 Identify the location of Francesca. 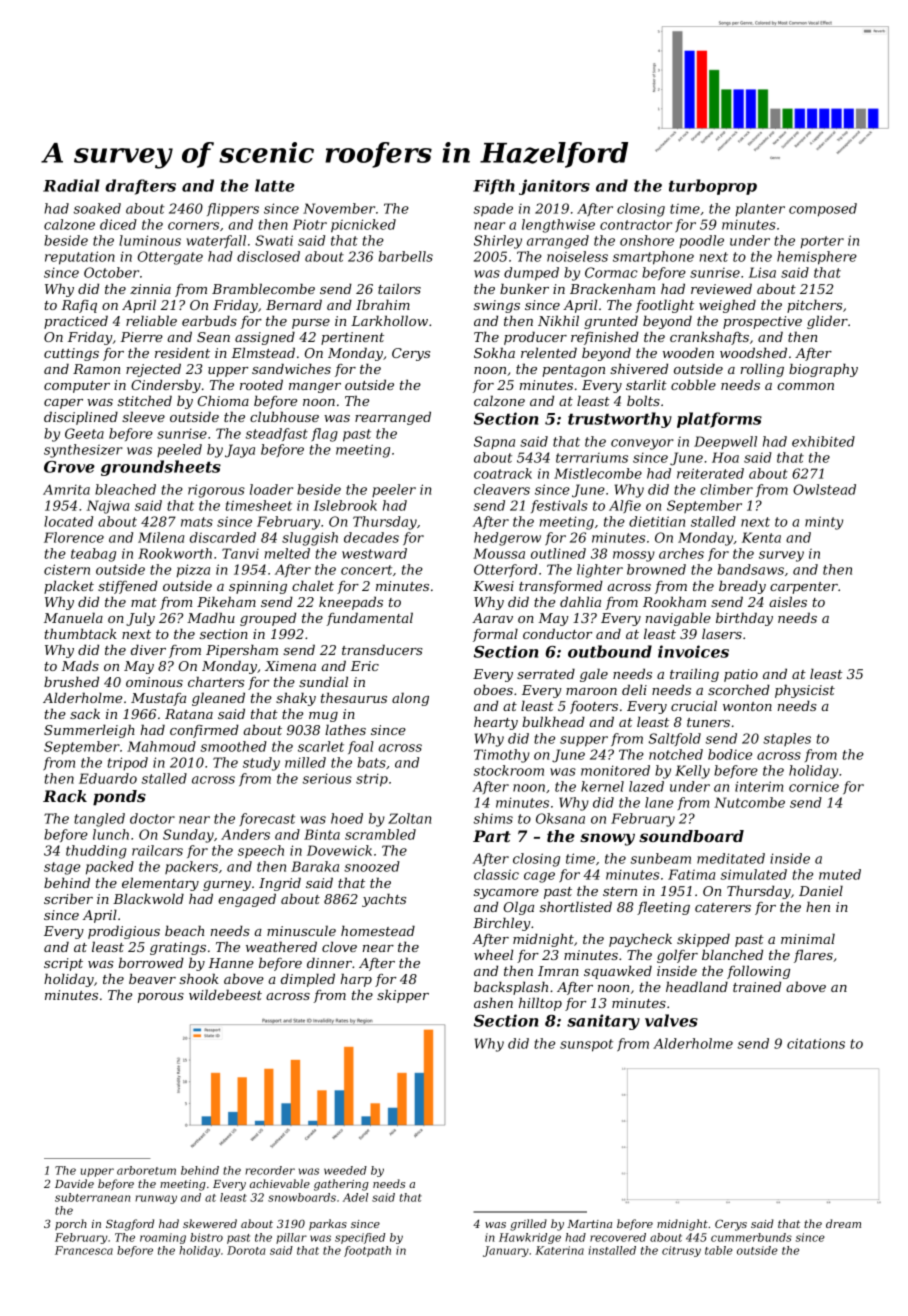
(84, 1250).
